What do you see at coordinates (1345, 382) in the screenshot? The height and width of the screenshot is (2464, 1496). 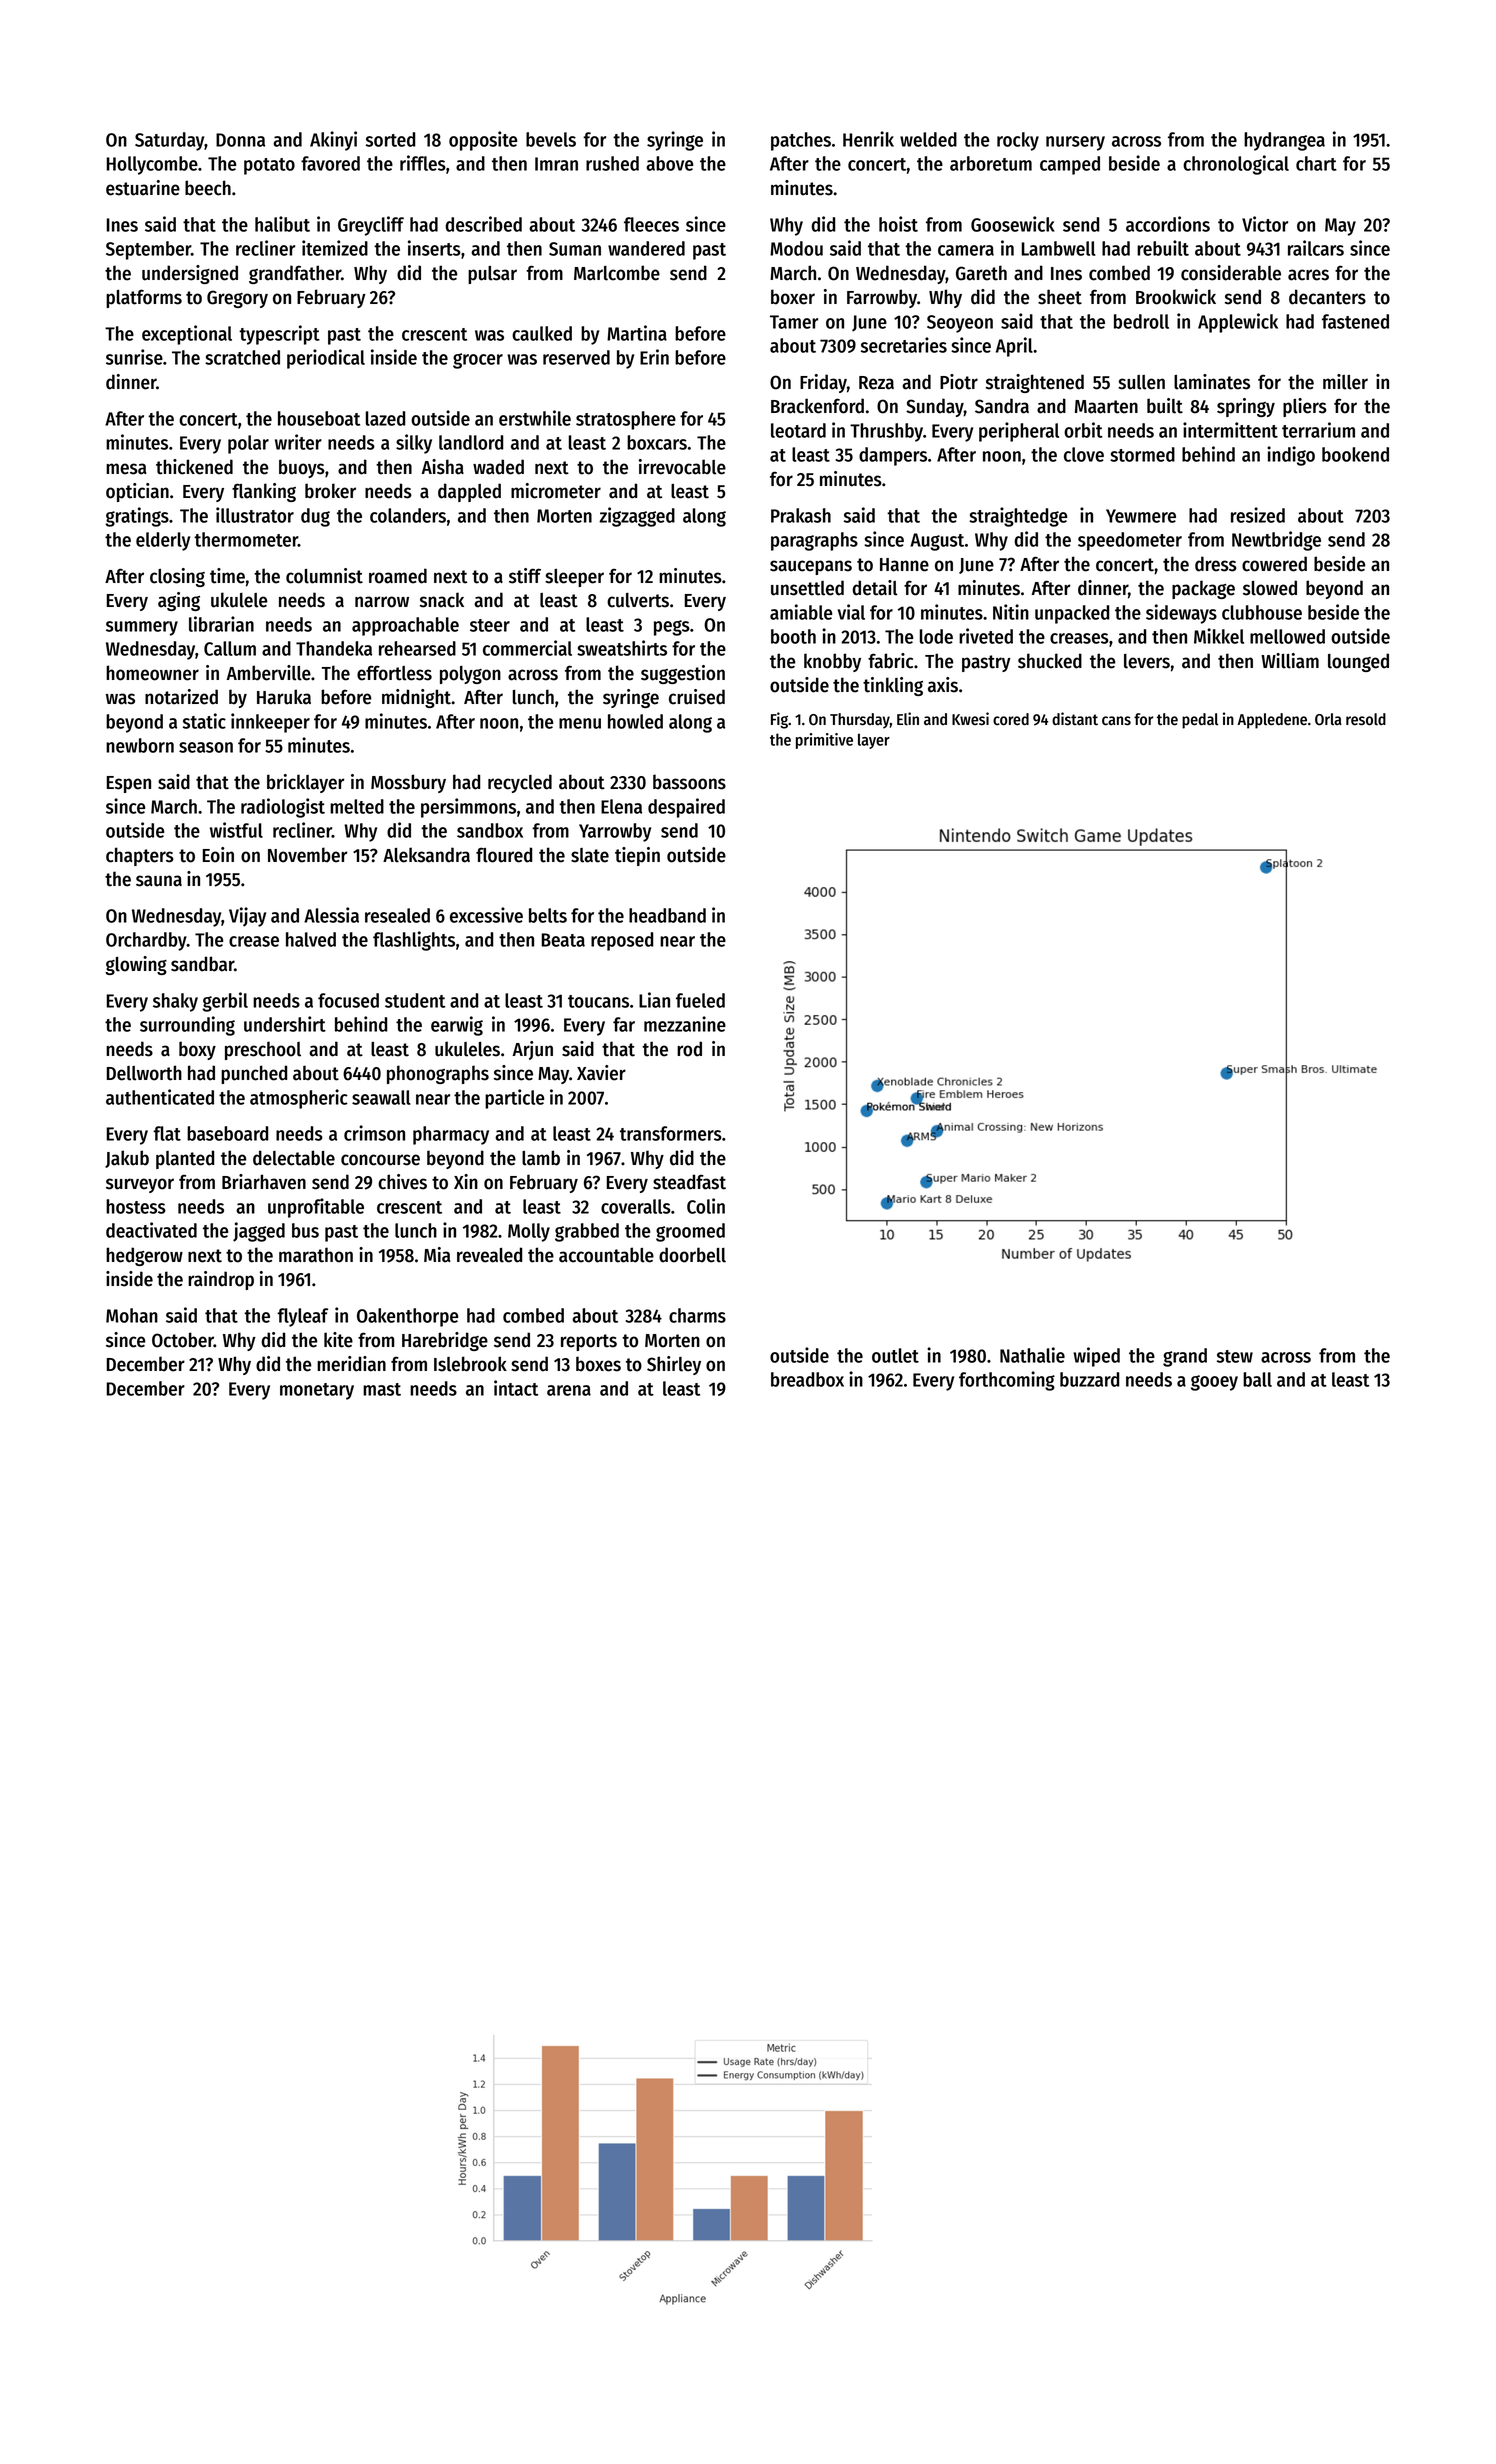 I see `miller` at bounding box center [1345, 382].
